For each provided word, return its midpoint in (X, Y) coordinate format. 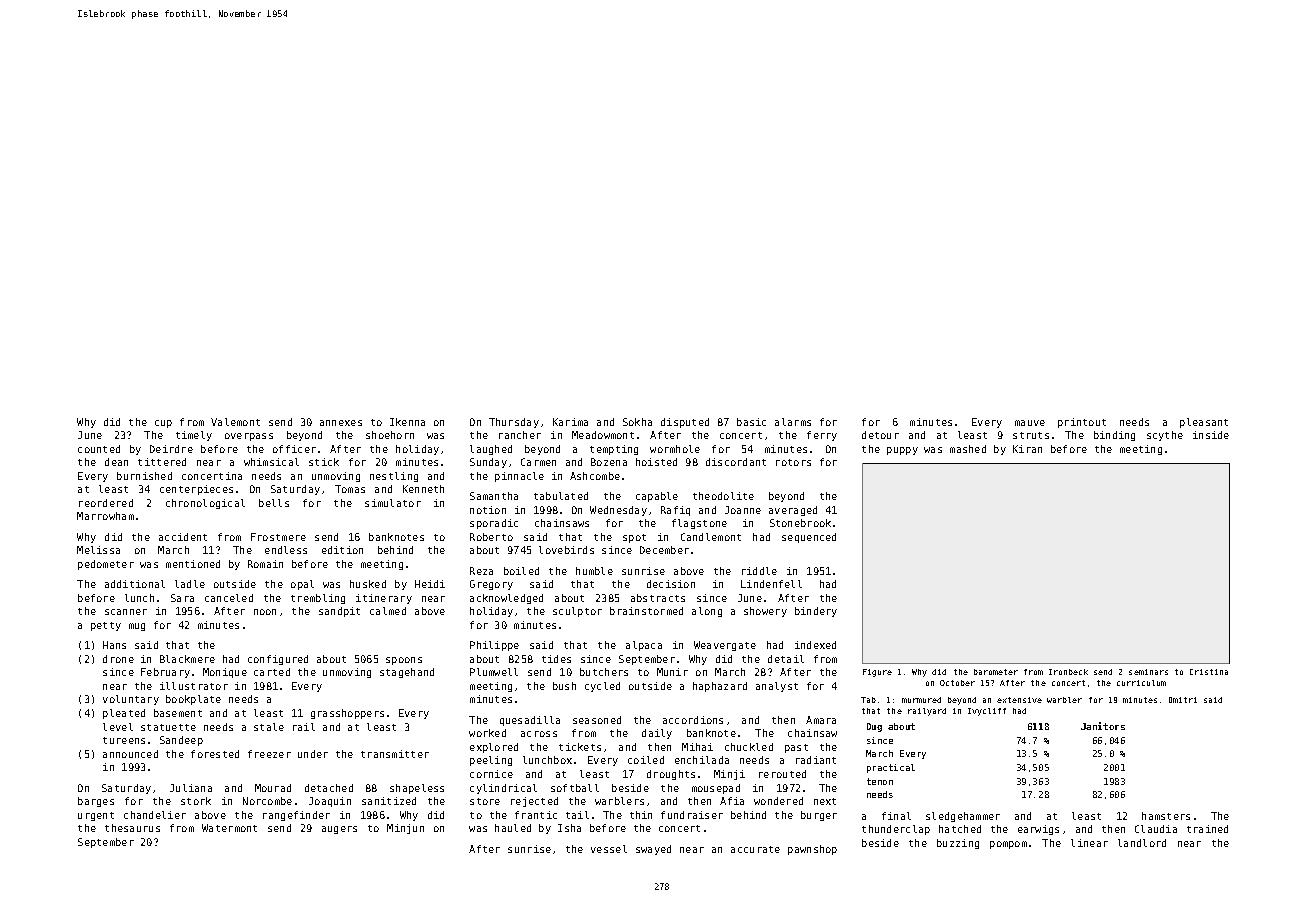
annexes (341, 423)
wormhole (675, 449)
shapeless (417, 789)
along (707, 612)
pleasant (1204, 423)
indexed (815, 645)
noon (265, 612)
